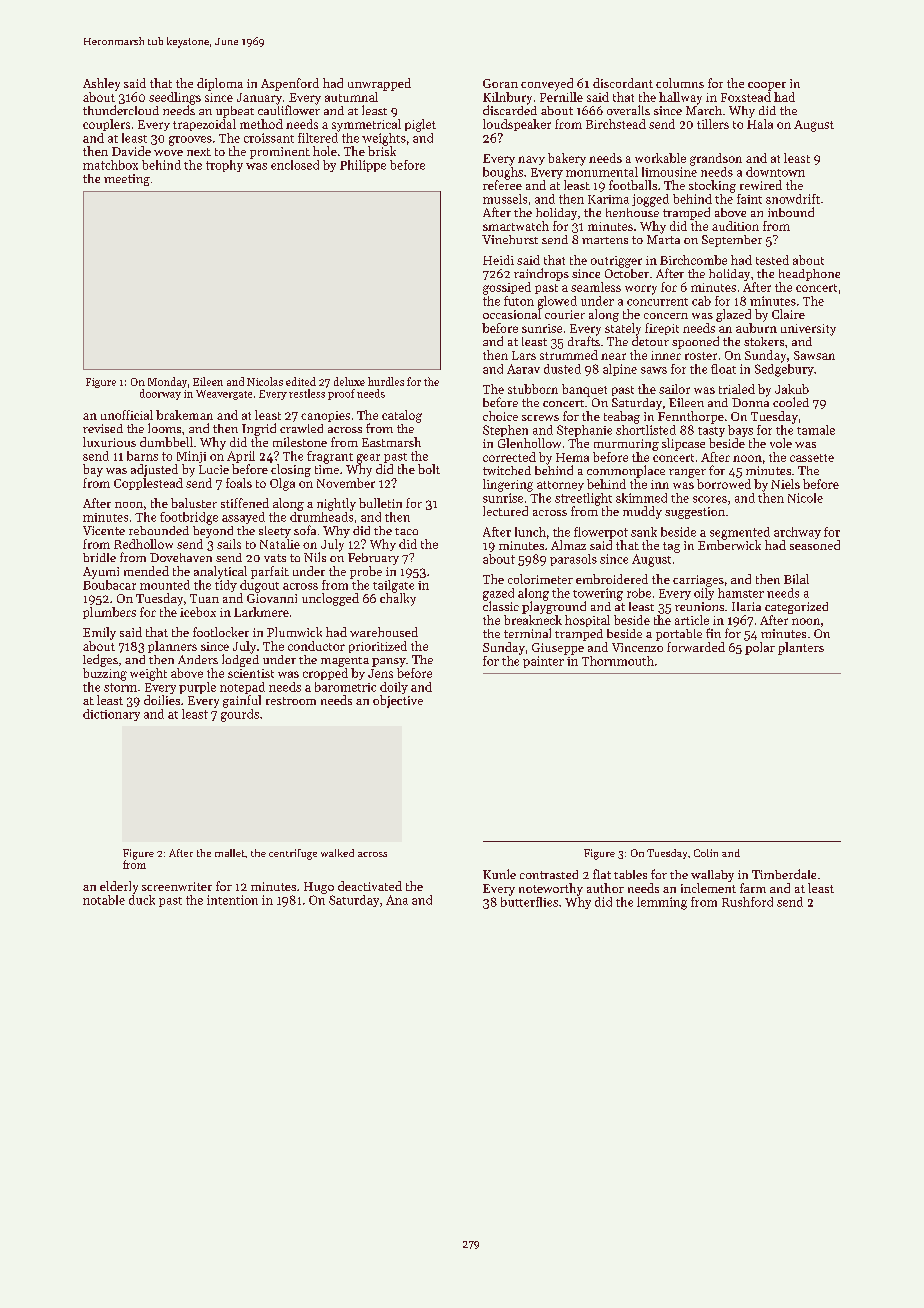  Describe the element at coordinates (662, 903) in the page. I see `lemming` at that location.
